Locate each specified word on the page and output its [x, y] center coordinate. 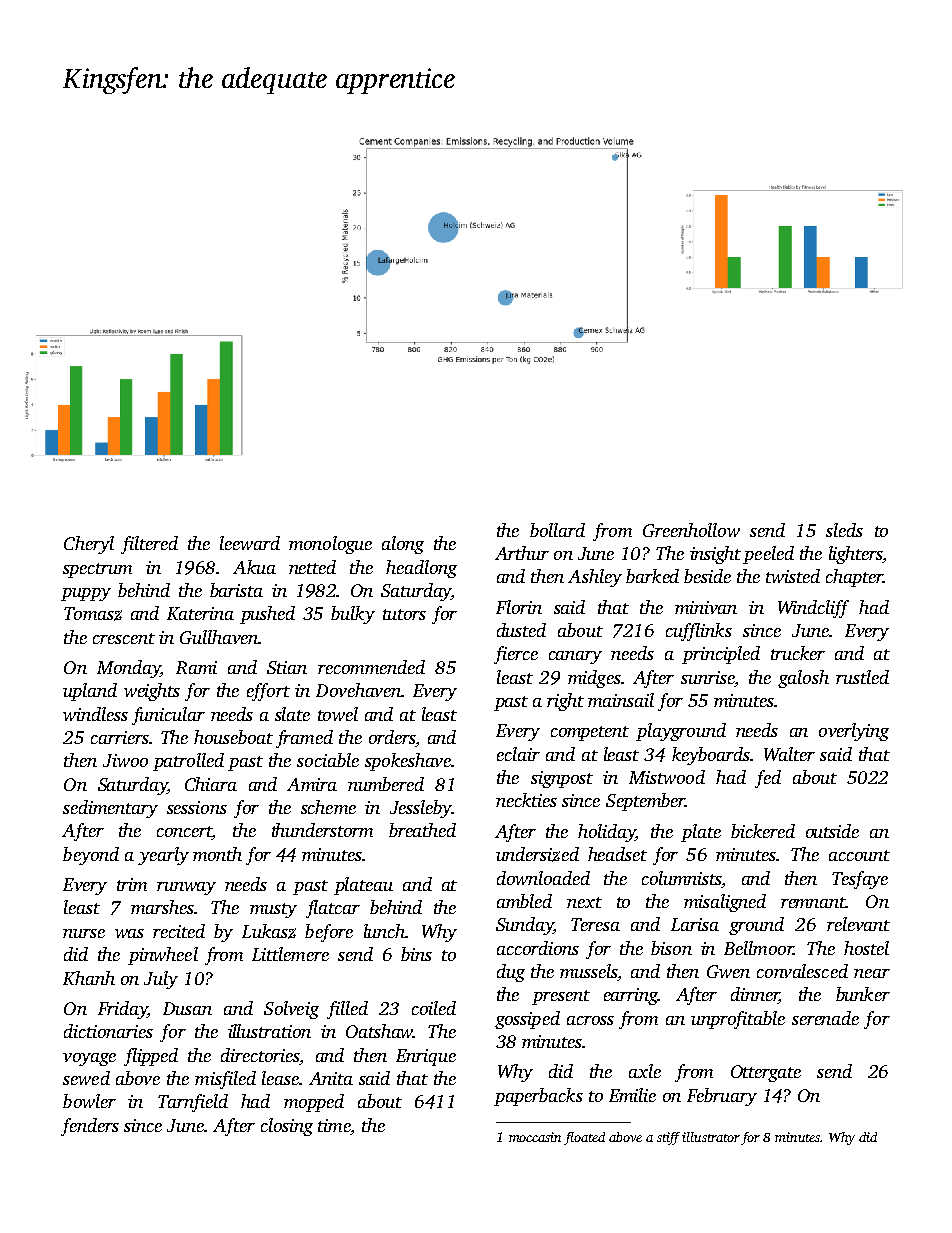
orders [392, 737]
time [334, 1125]
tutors [404, 614]
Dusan [187, 1008]
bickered [763, 831]
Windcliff [813, 609]
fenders [90, 1127]
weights [152, 692]
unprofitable [738, 1020]
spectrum [97, 570]
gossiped [527, 1020]
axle [645, 1071]
